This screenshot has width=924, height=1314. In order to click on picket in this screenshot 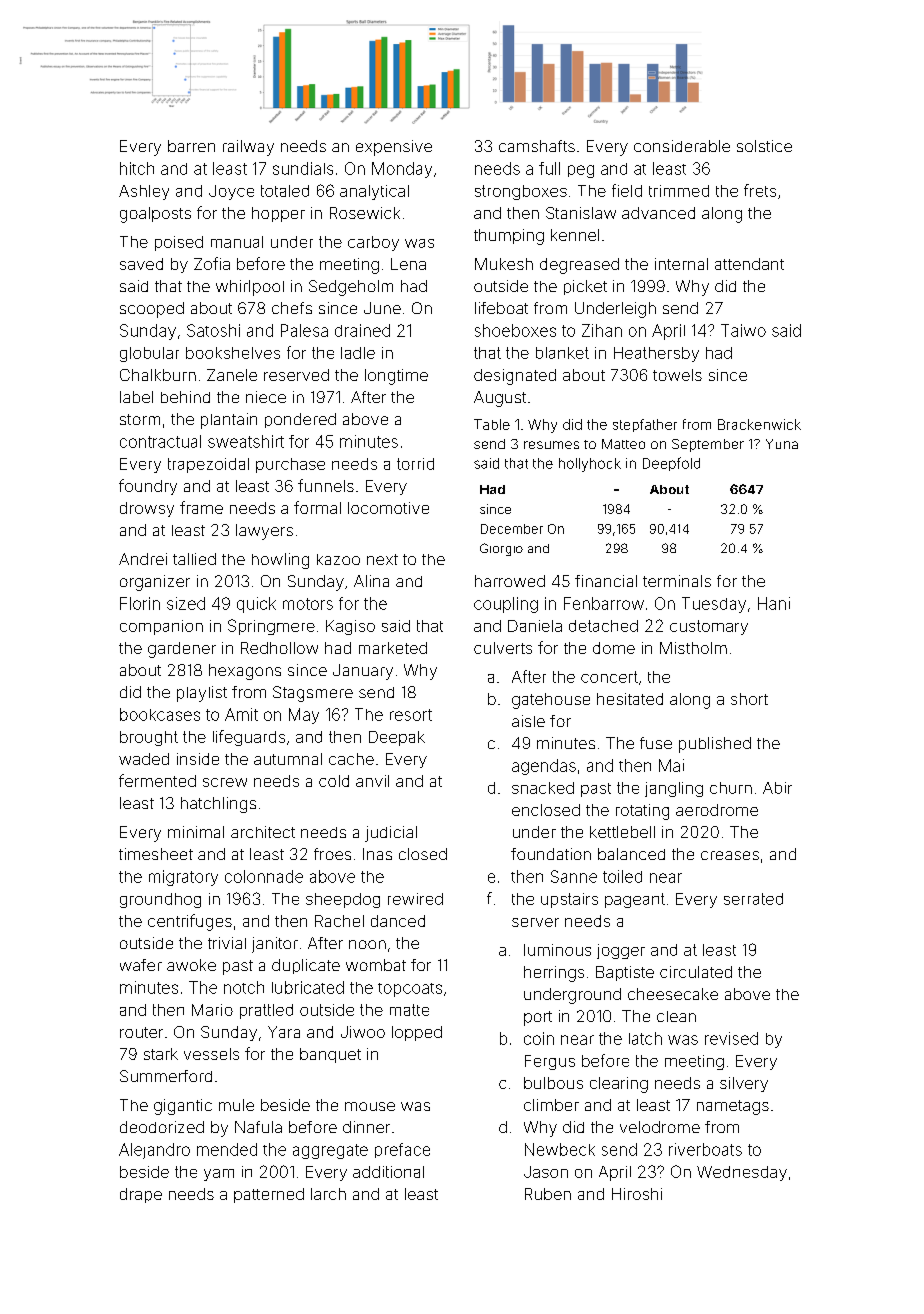, I will do `click(585, 287)`.
